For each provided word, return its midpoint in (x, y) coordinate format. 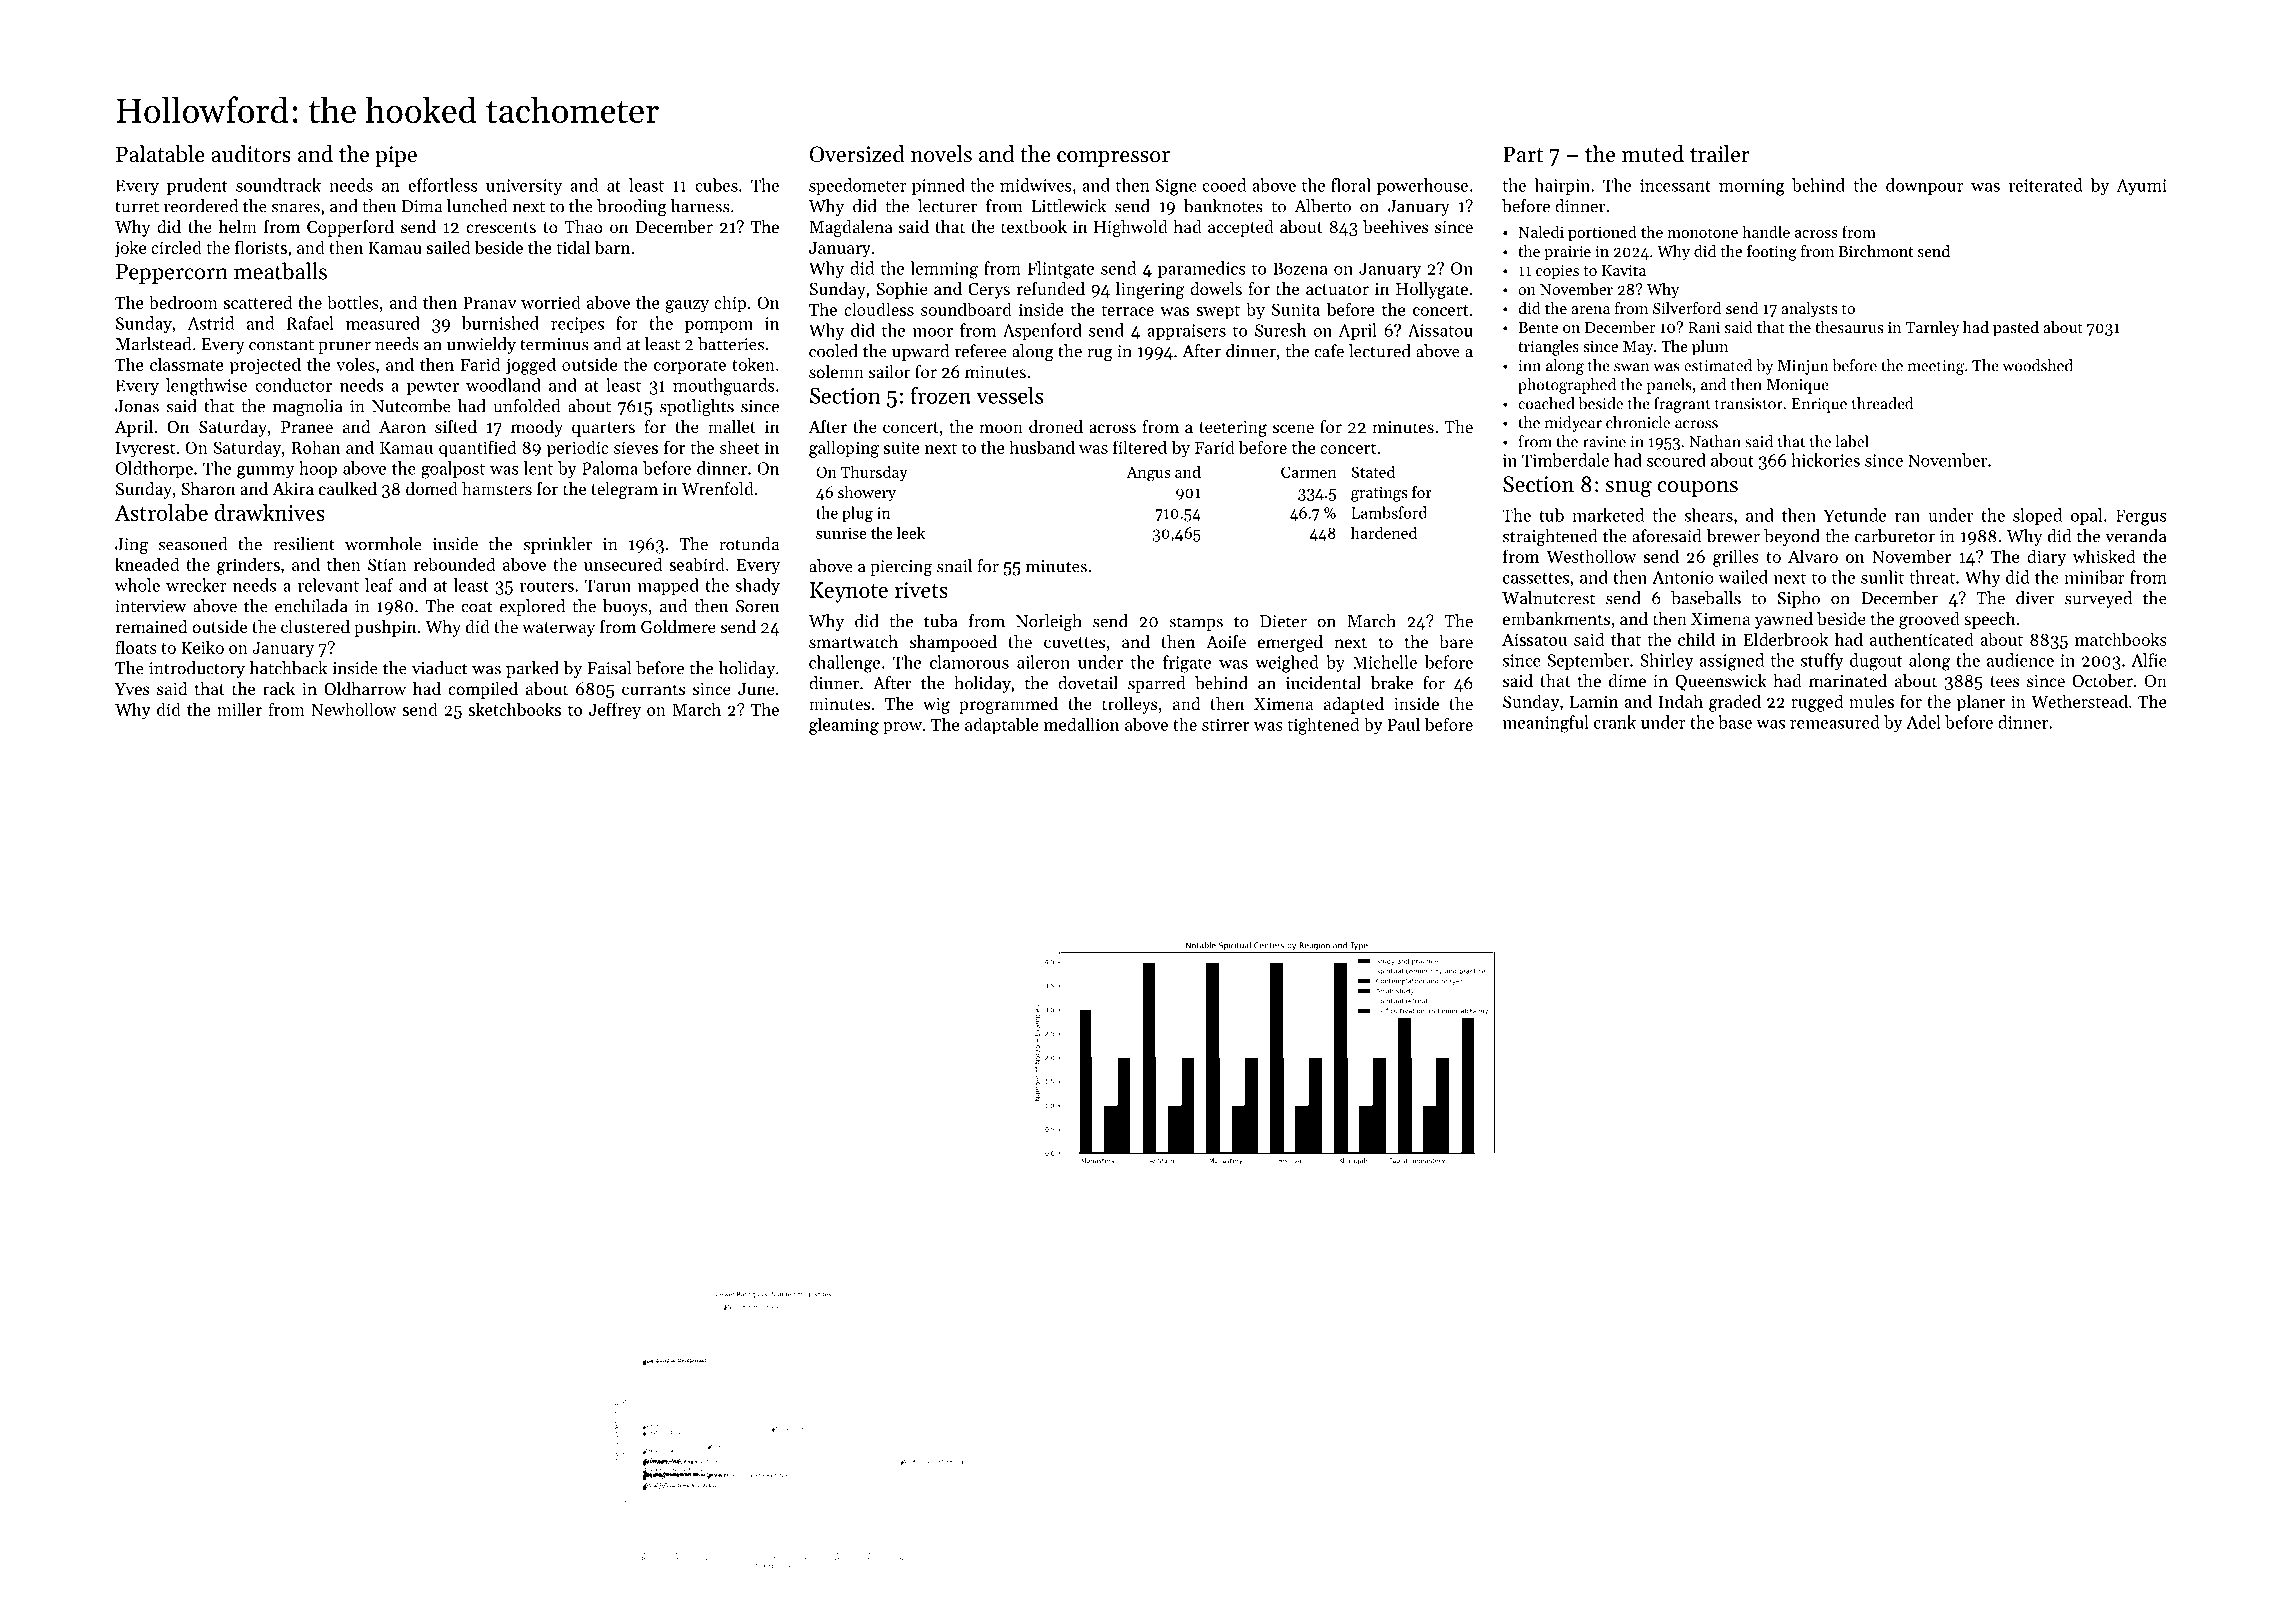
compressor (1113, 159)
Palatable (160, 154)
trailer (1720, 154)
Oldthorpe (154, 469)
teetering (1233, 429)
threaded (1882, 403)
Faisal (609, 668)
